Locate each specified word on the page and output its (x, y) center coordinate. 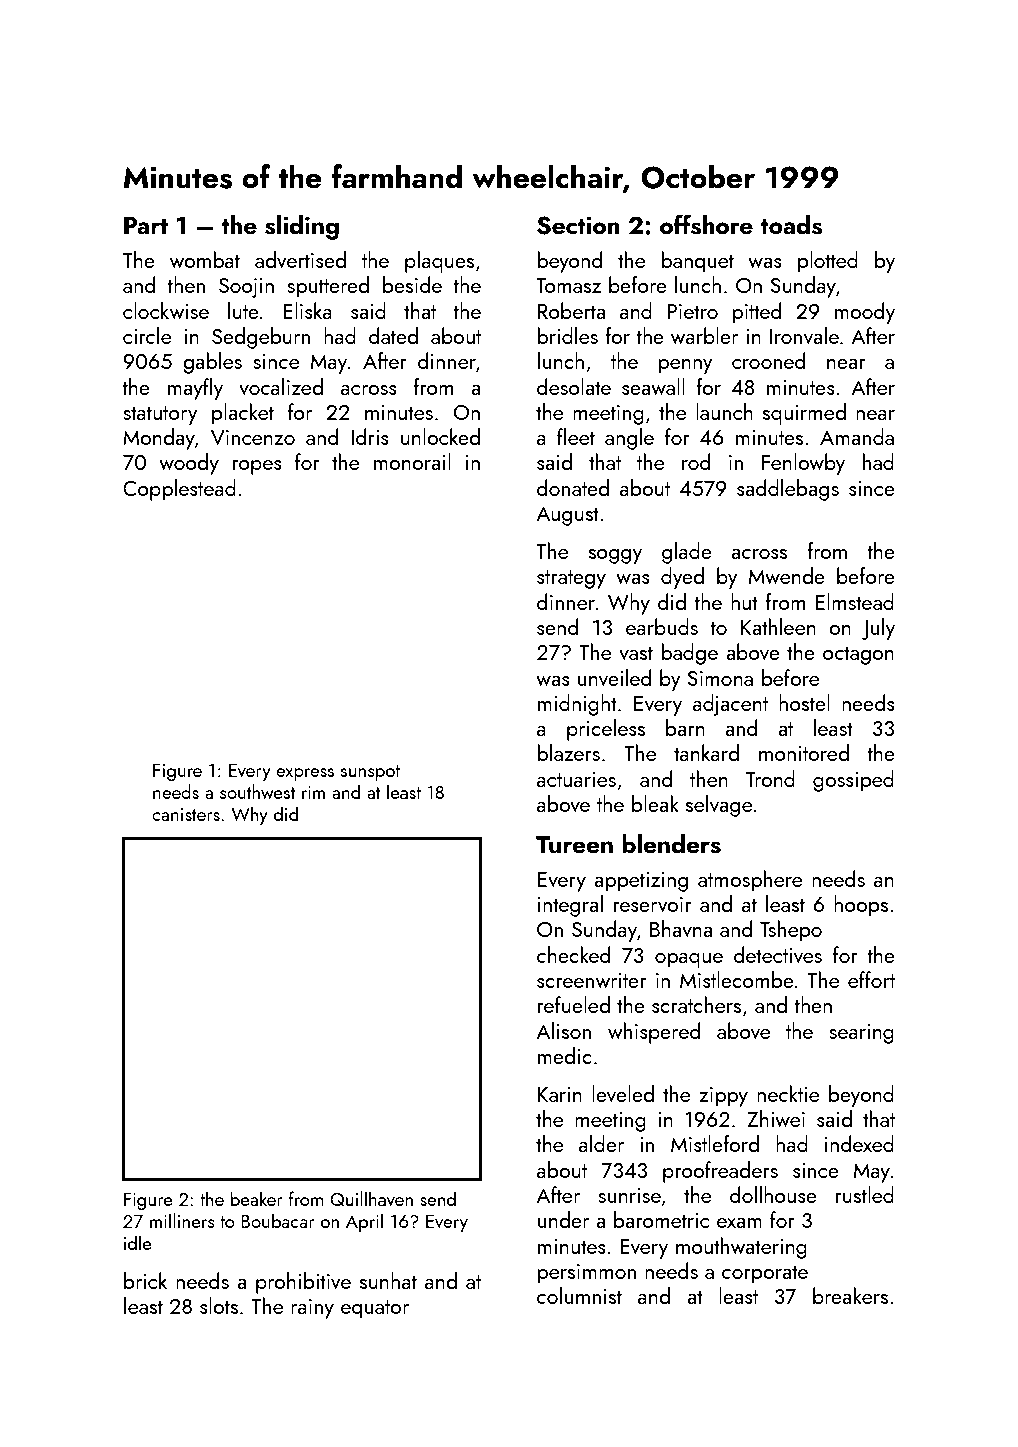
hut (744, 601)
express (305, 774)
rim (313, 792)
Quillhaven (371, 1198)
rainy (312, 1309)
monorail (412, 461)
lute (243, 310)
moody (865, 313)
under (563, 1219)
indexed (859, 1143)
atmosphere (750, 881)
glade (687, 553)
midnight (577, 705)
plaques (439, 262)
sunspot (370, 773)
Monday (159, 439)
